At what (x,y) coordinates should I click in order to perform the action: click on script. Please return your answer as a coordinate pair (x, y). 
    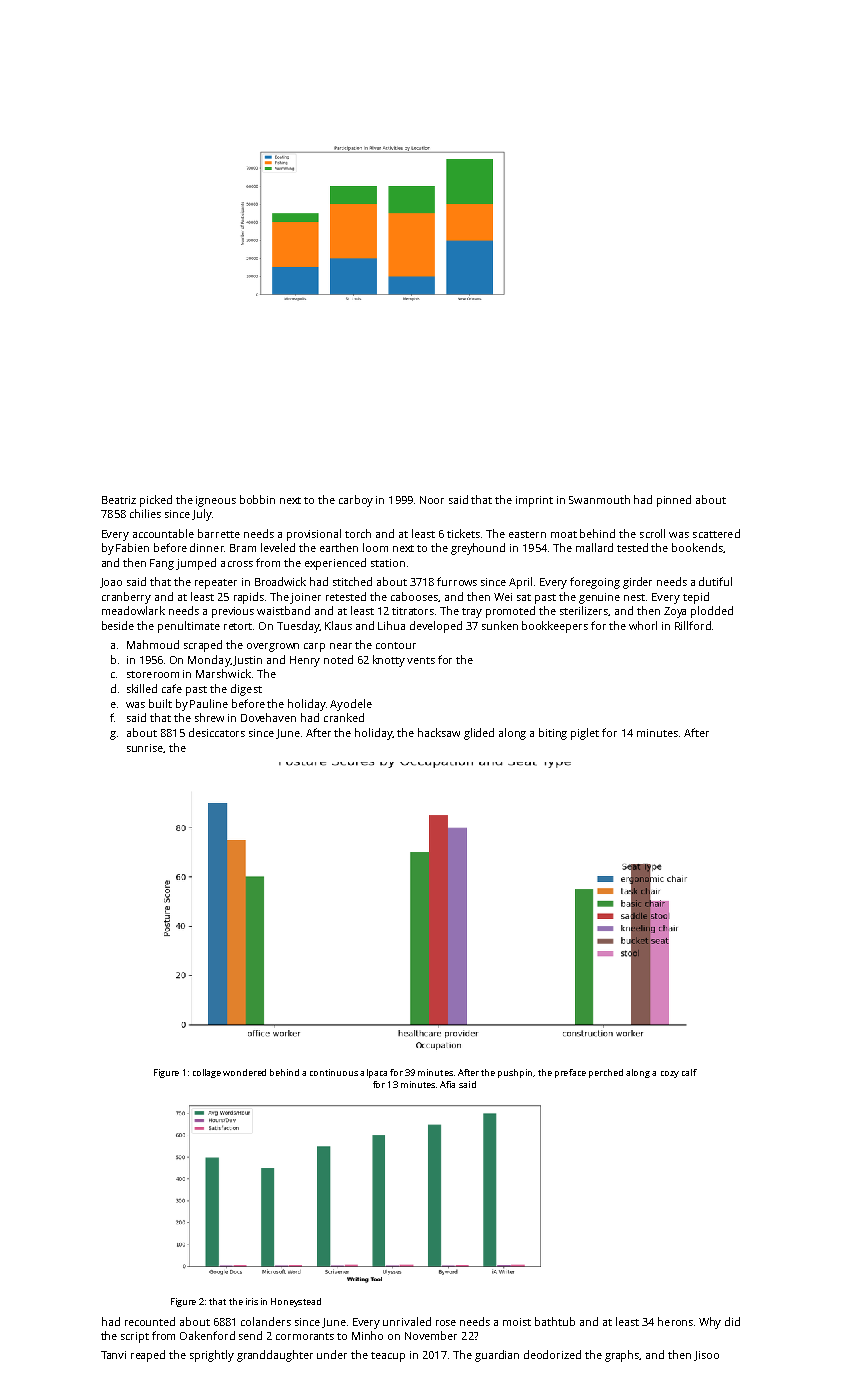
    Looking at the image, I should click on (135, 1337).
